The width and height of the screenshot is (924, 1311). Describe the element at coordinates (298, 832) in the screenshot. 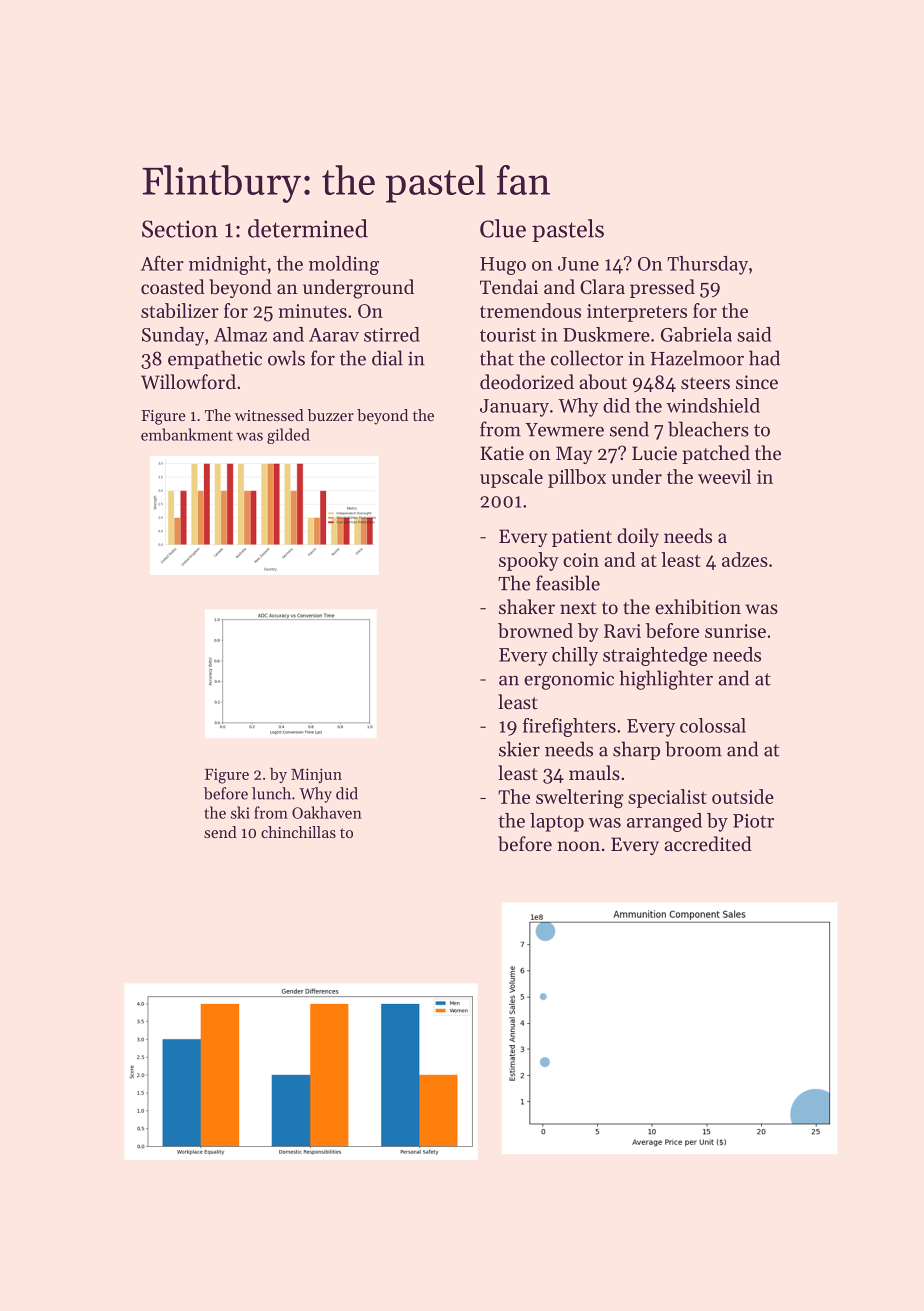

I see `chinchillas` at that location.
